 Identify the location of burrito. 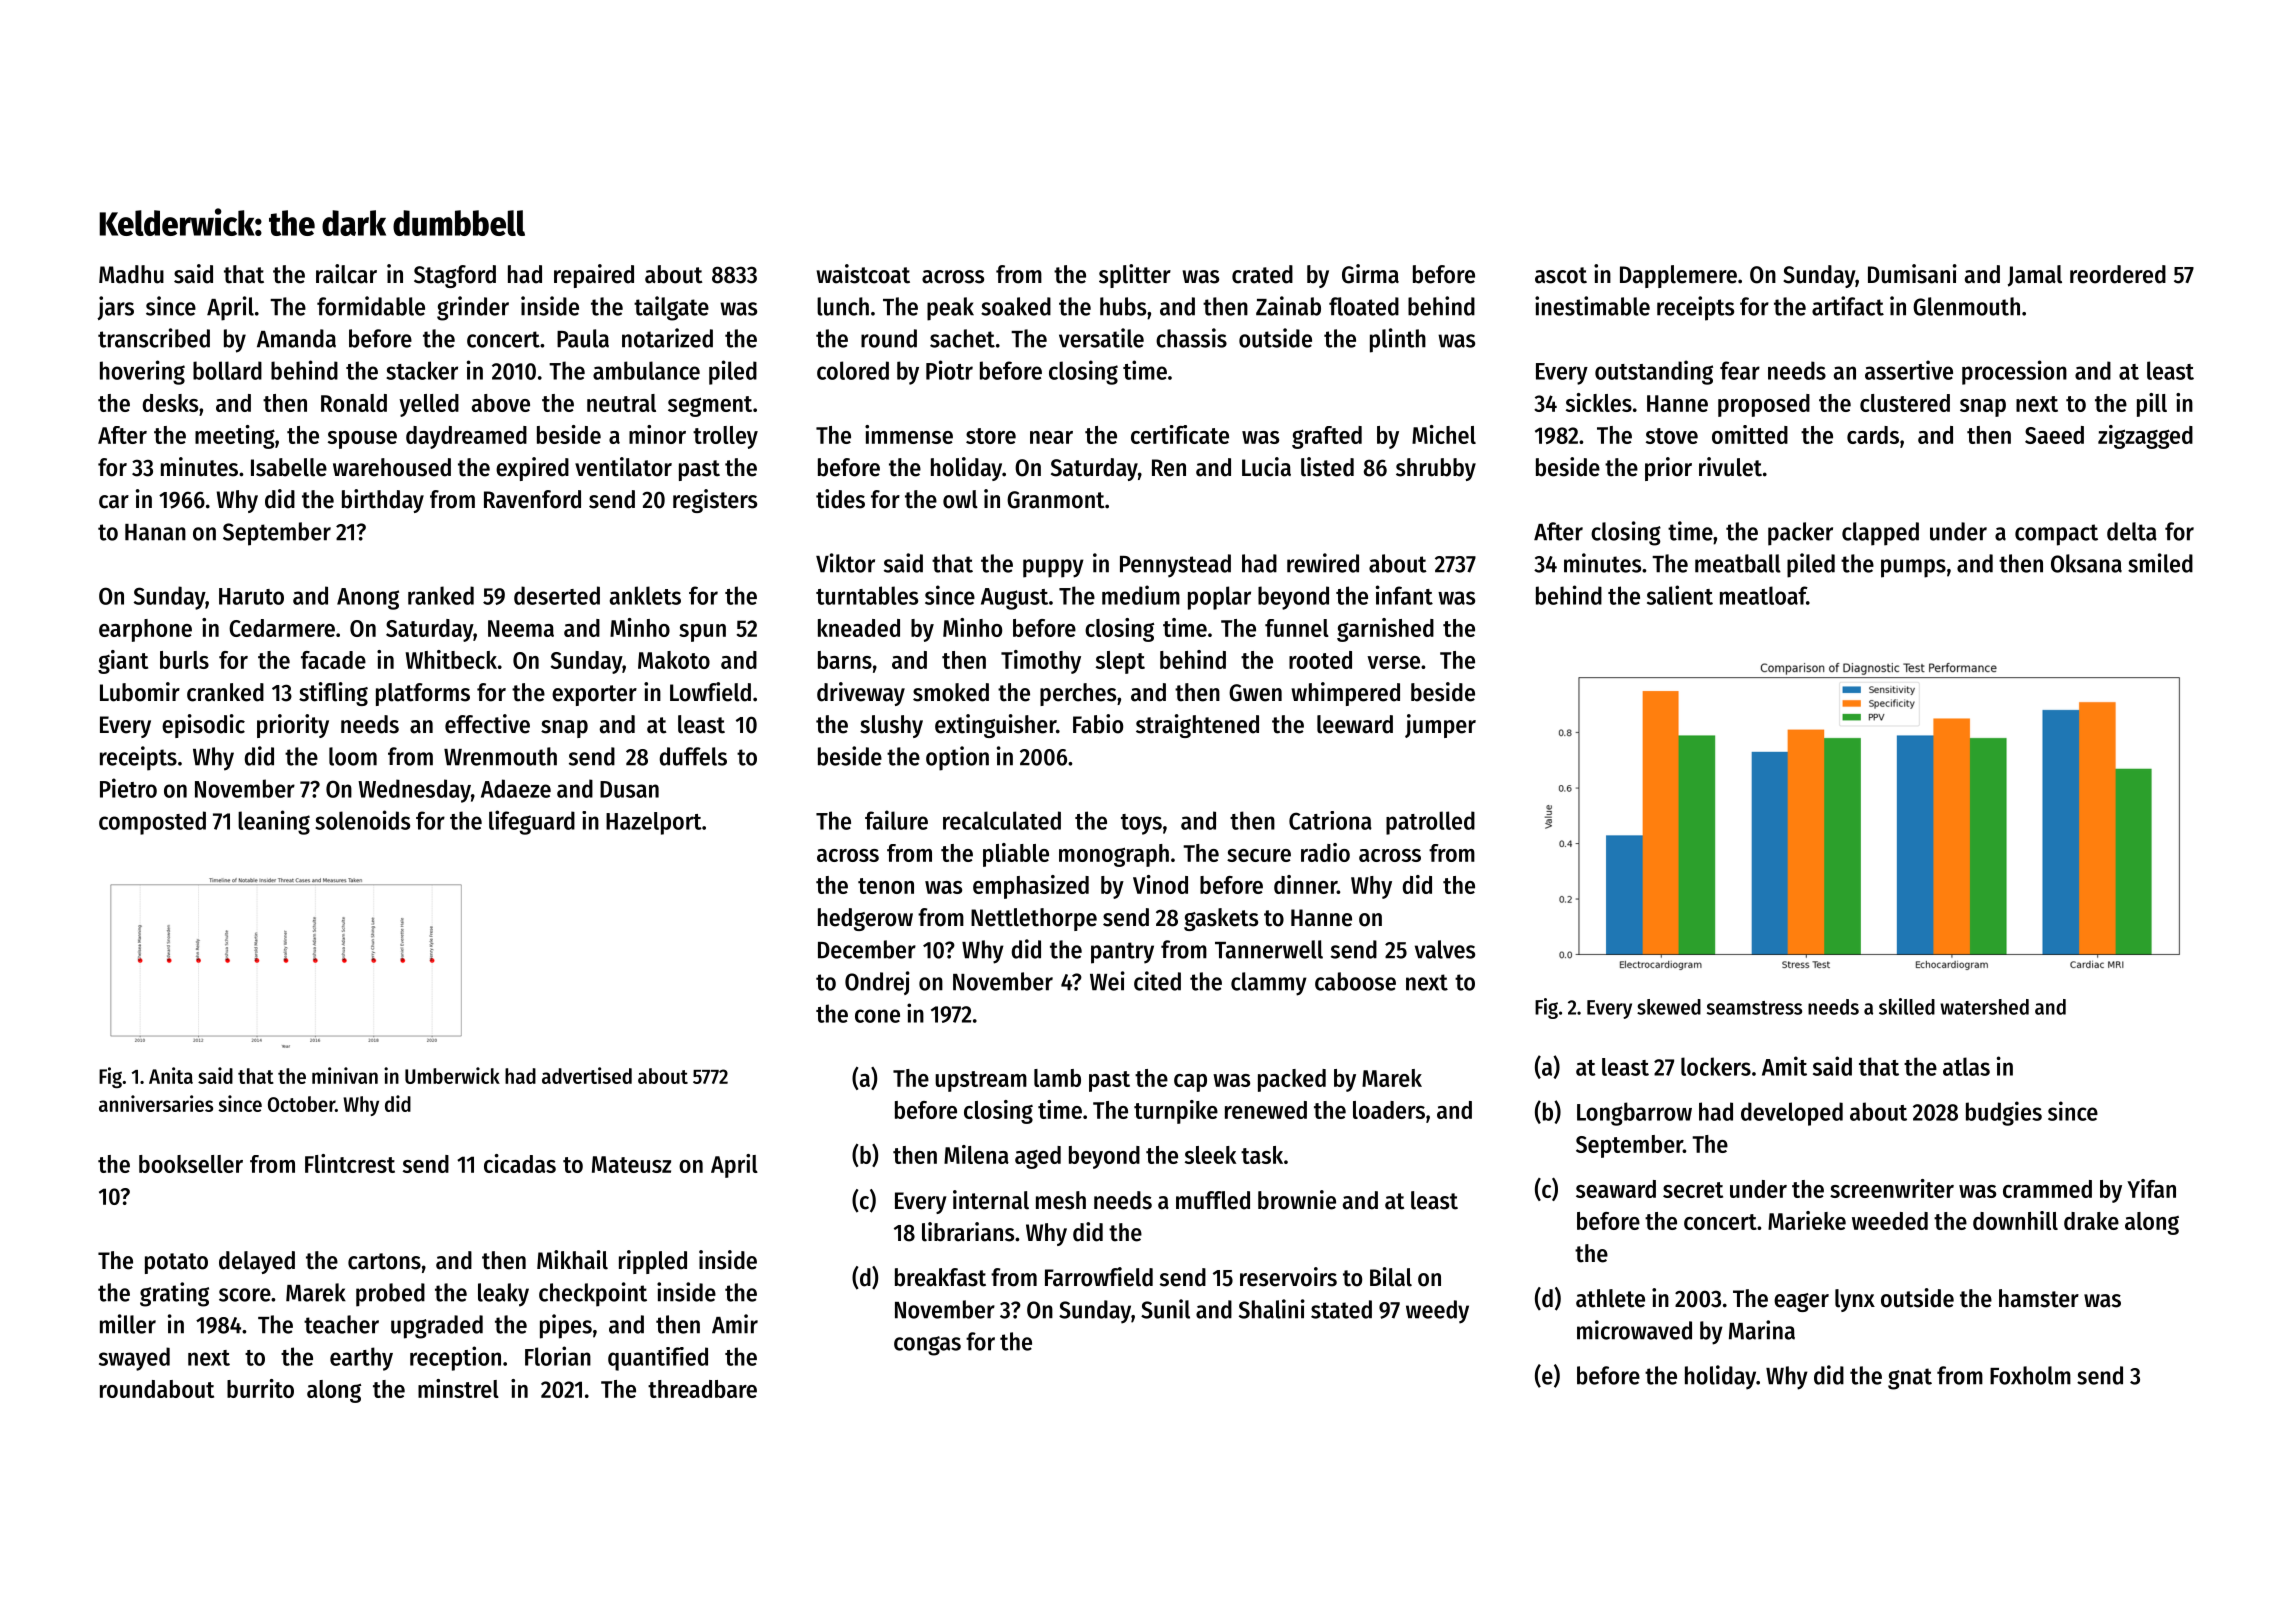
(260, 1388).
